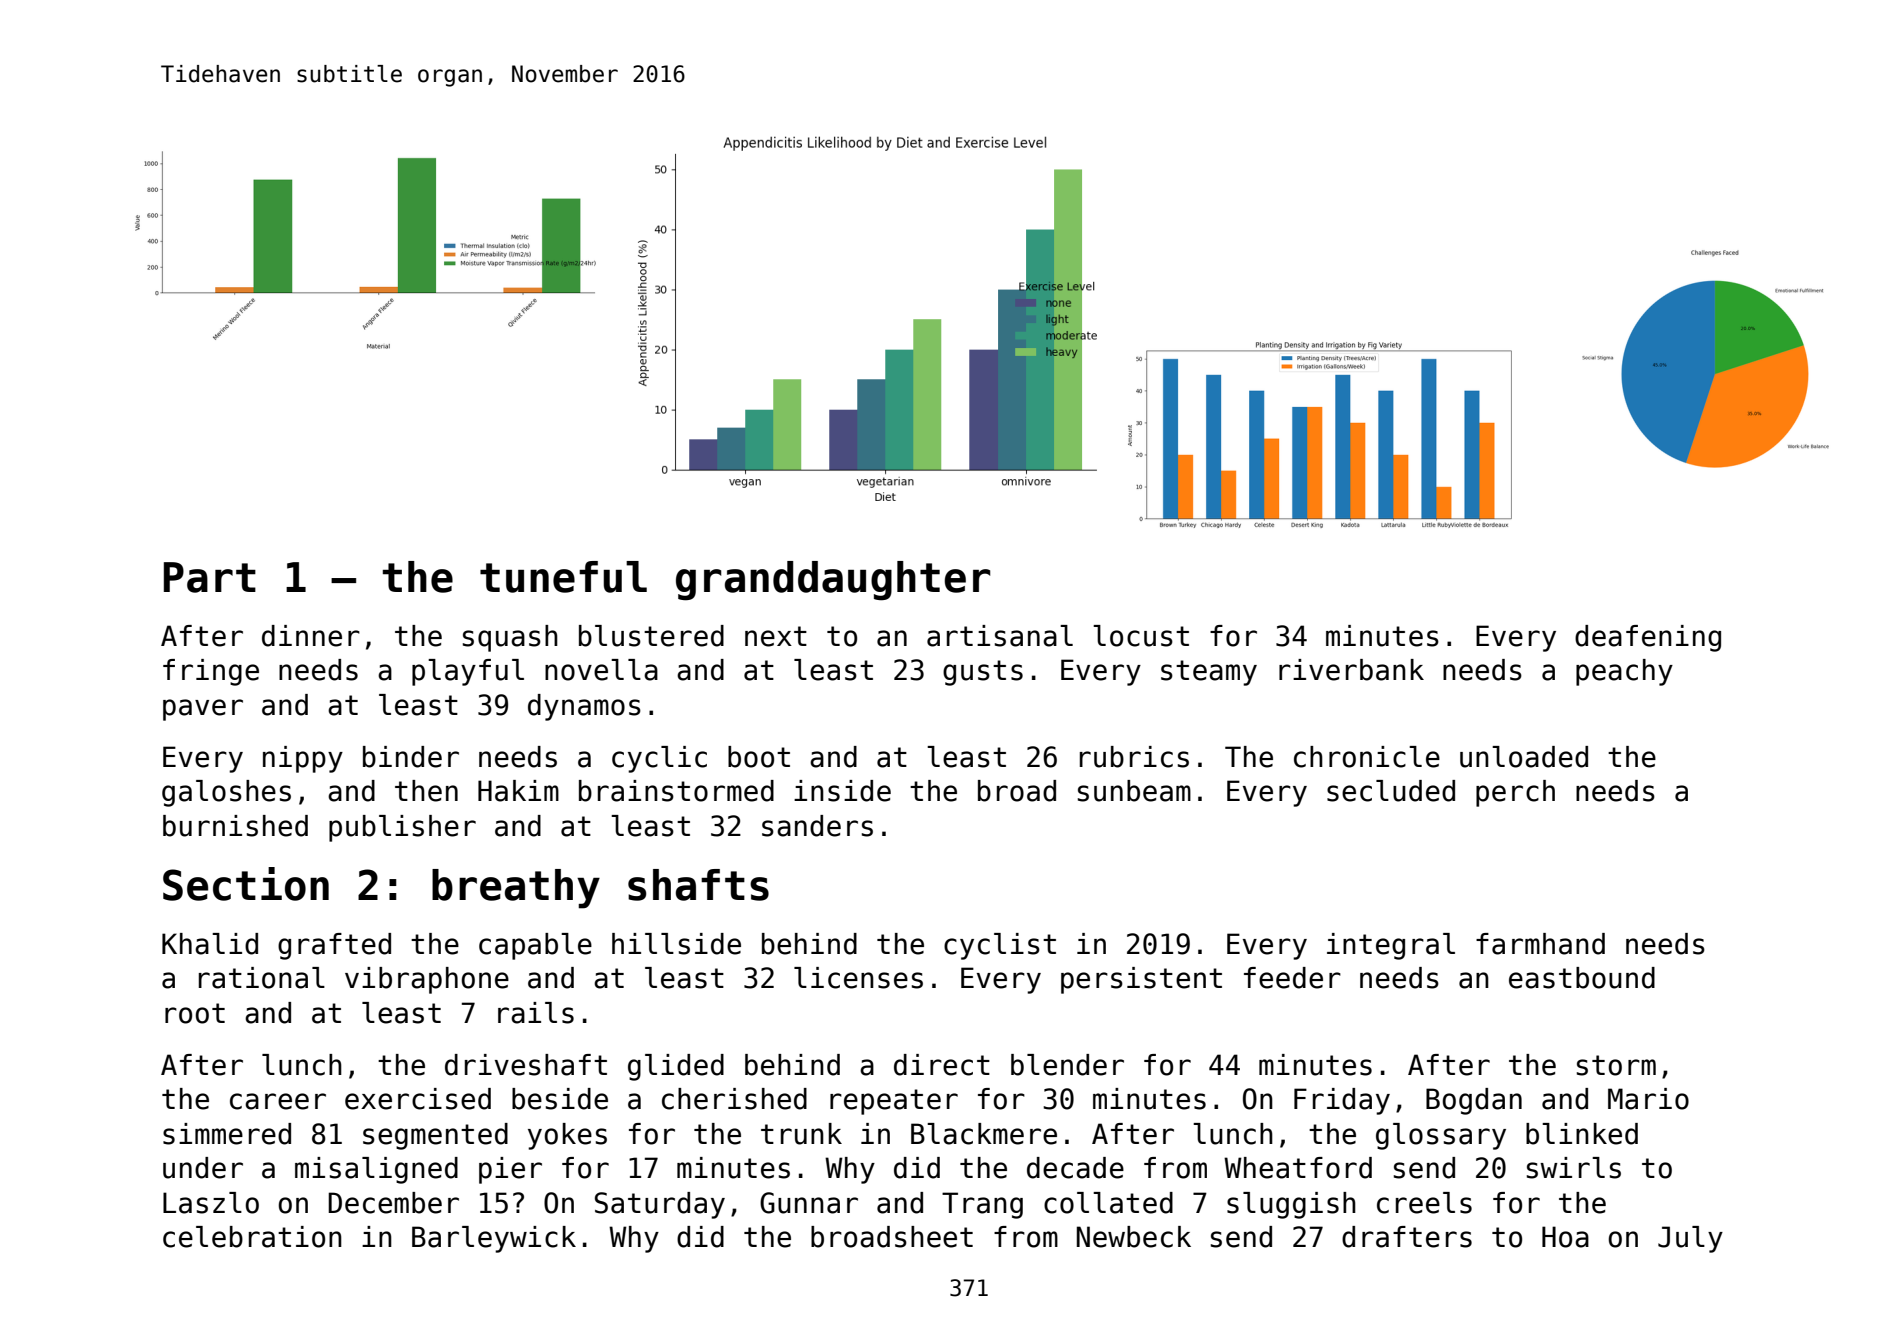 The image size is (1898, 1342). I want to click on Trang, so click(982, 1205).
